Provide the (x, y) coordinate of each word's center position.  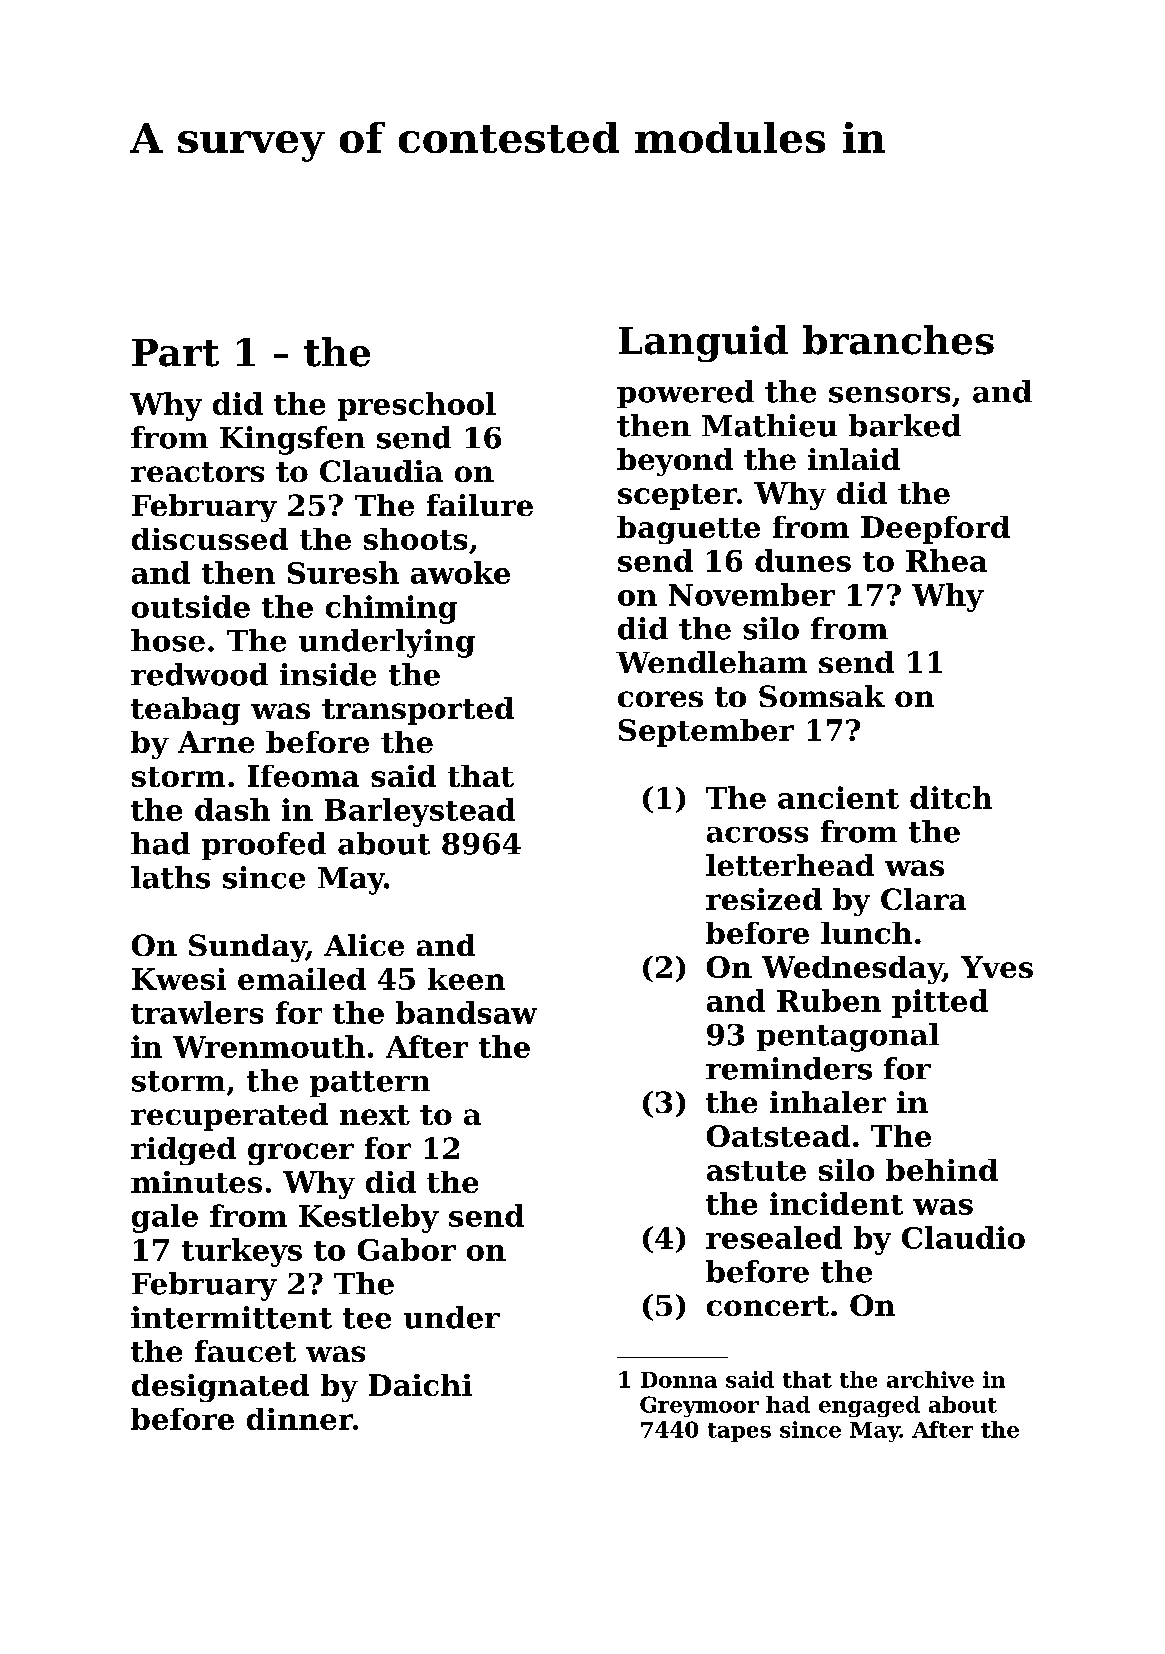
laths (170, 877)
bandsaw (466, 1012)
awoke (460, 572)
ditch (951, 797)
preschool (417, 406)
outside (191, 606)
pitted (940, 1003)
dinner (300, 1419)
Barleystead (420, 812)
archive (930, 1379)
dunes (803, 560)
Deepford (935, 530)
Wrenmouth (269, 1046)
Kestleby (369, 1218)
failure (480, 505)
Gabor (407, 1249)
